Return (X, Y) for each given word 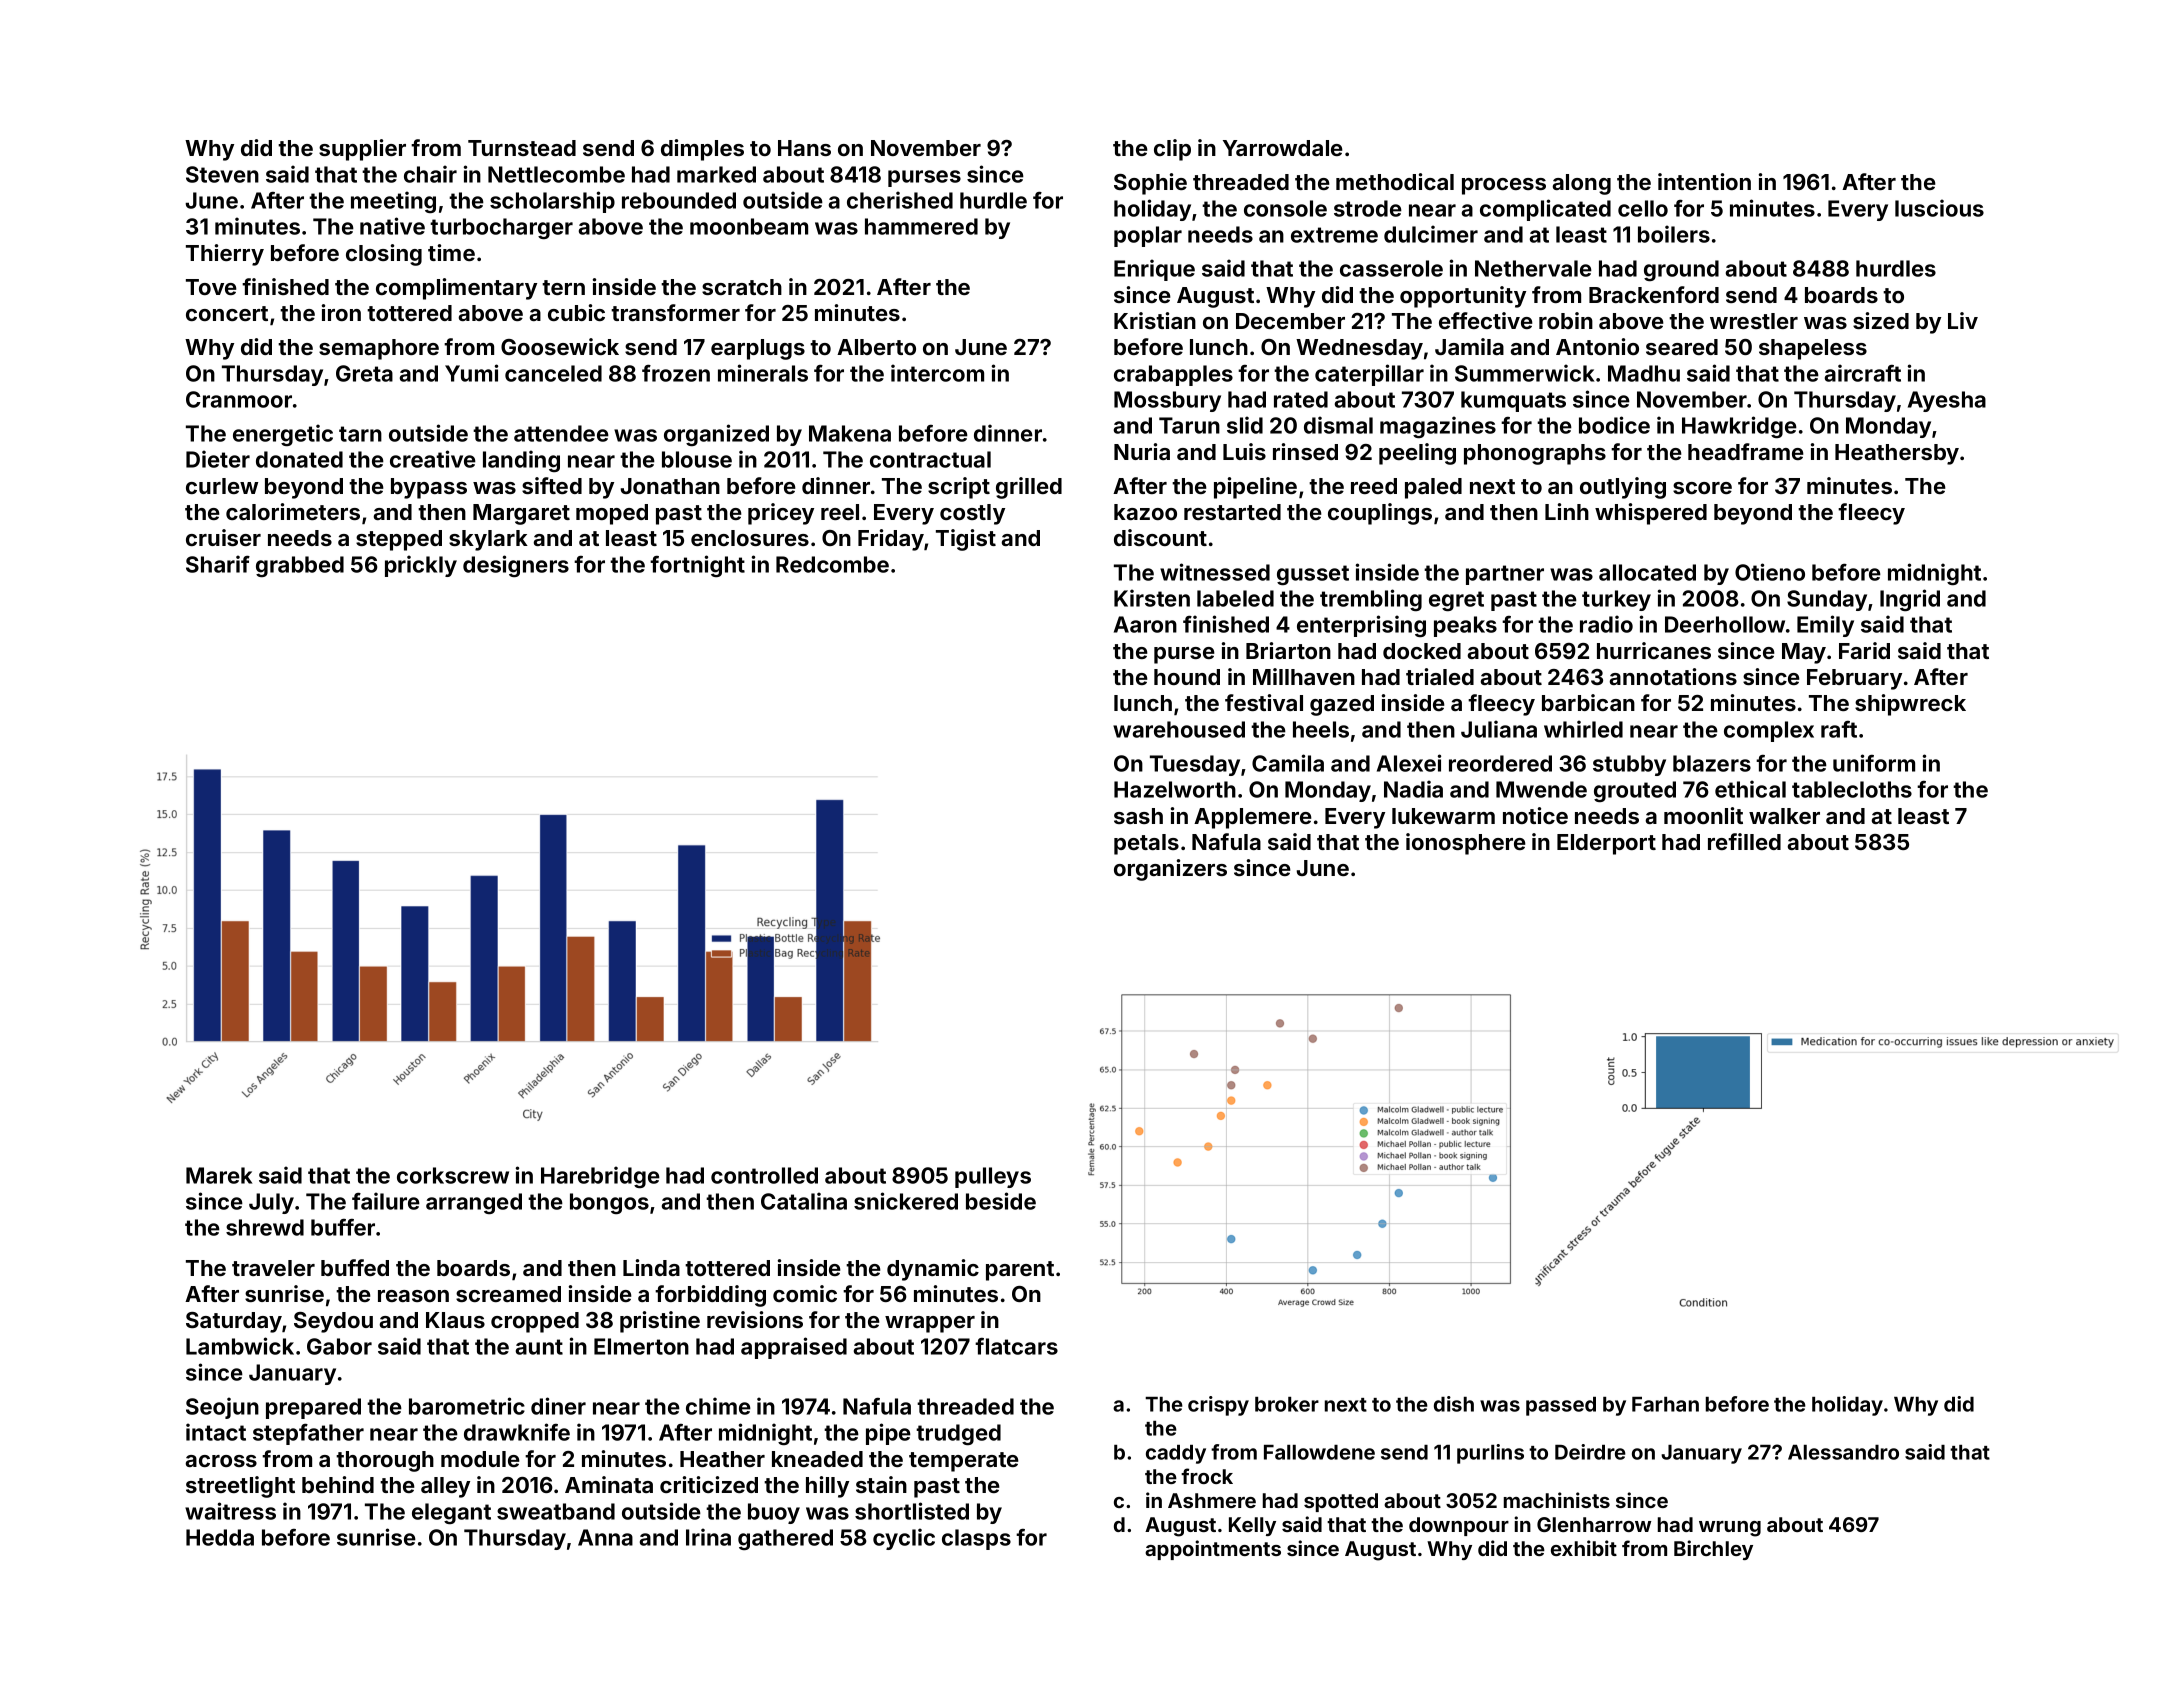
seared (1682, 347)
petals (1146, 844)
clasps (976, 1539)
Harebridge (600, 1177)
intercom (937, 373)
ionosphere (1466, 844)
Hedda (220, 1537)
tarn (360, 434)
